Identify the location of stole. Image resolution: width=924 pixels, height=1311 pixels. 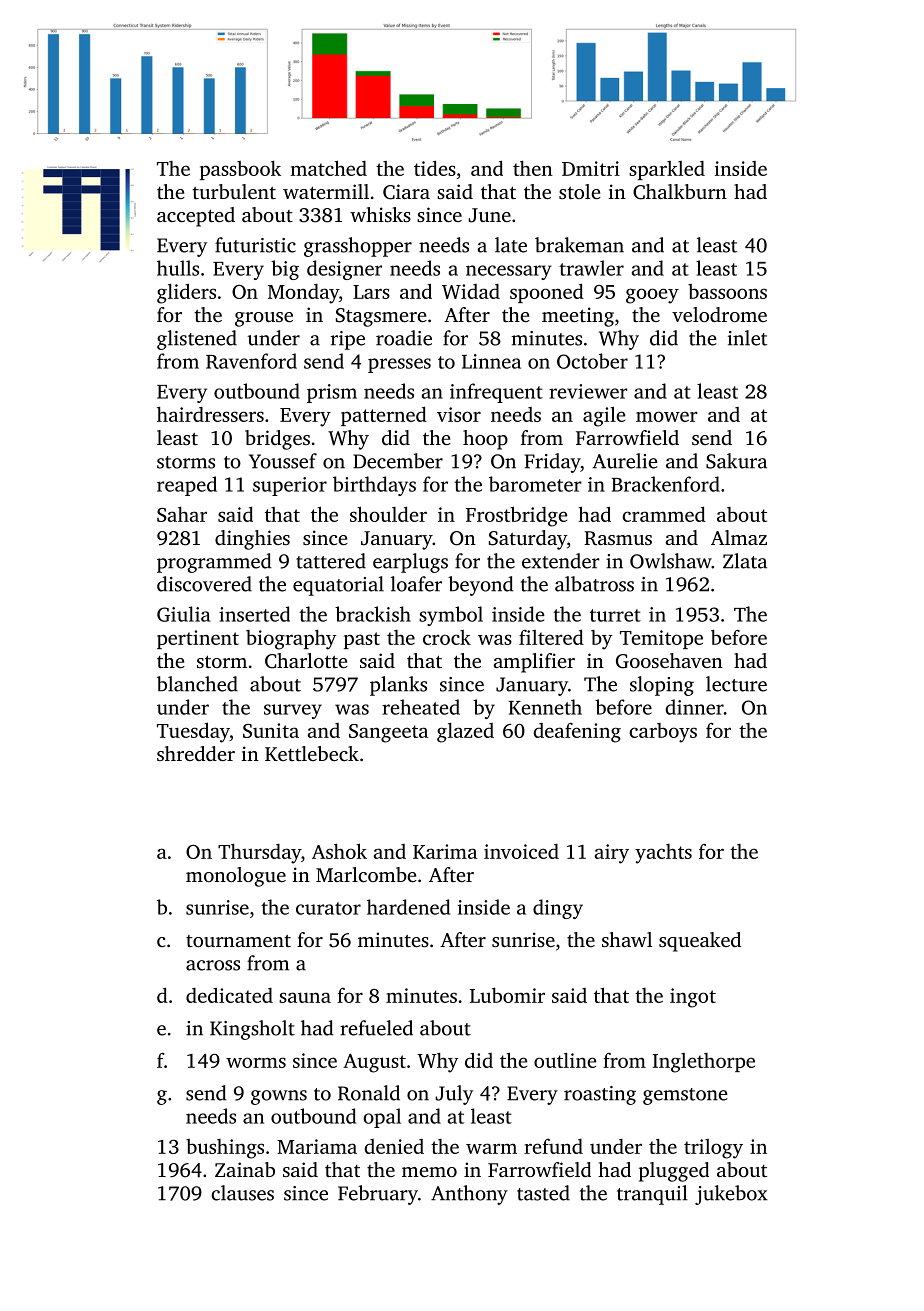
(580, 191).
